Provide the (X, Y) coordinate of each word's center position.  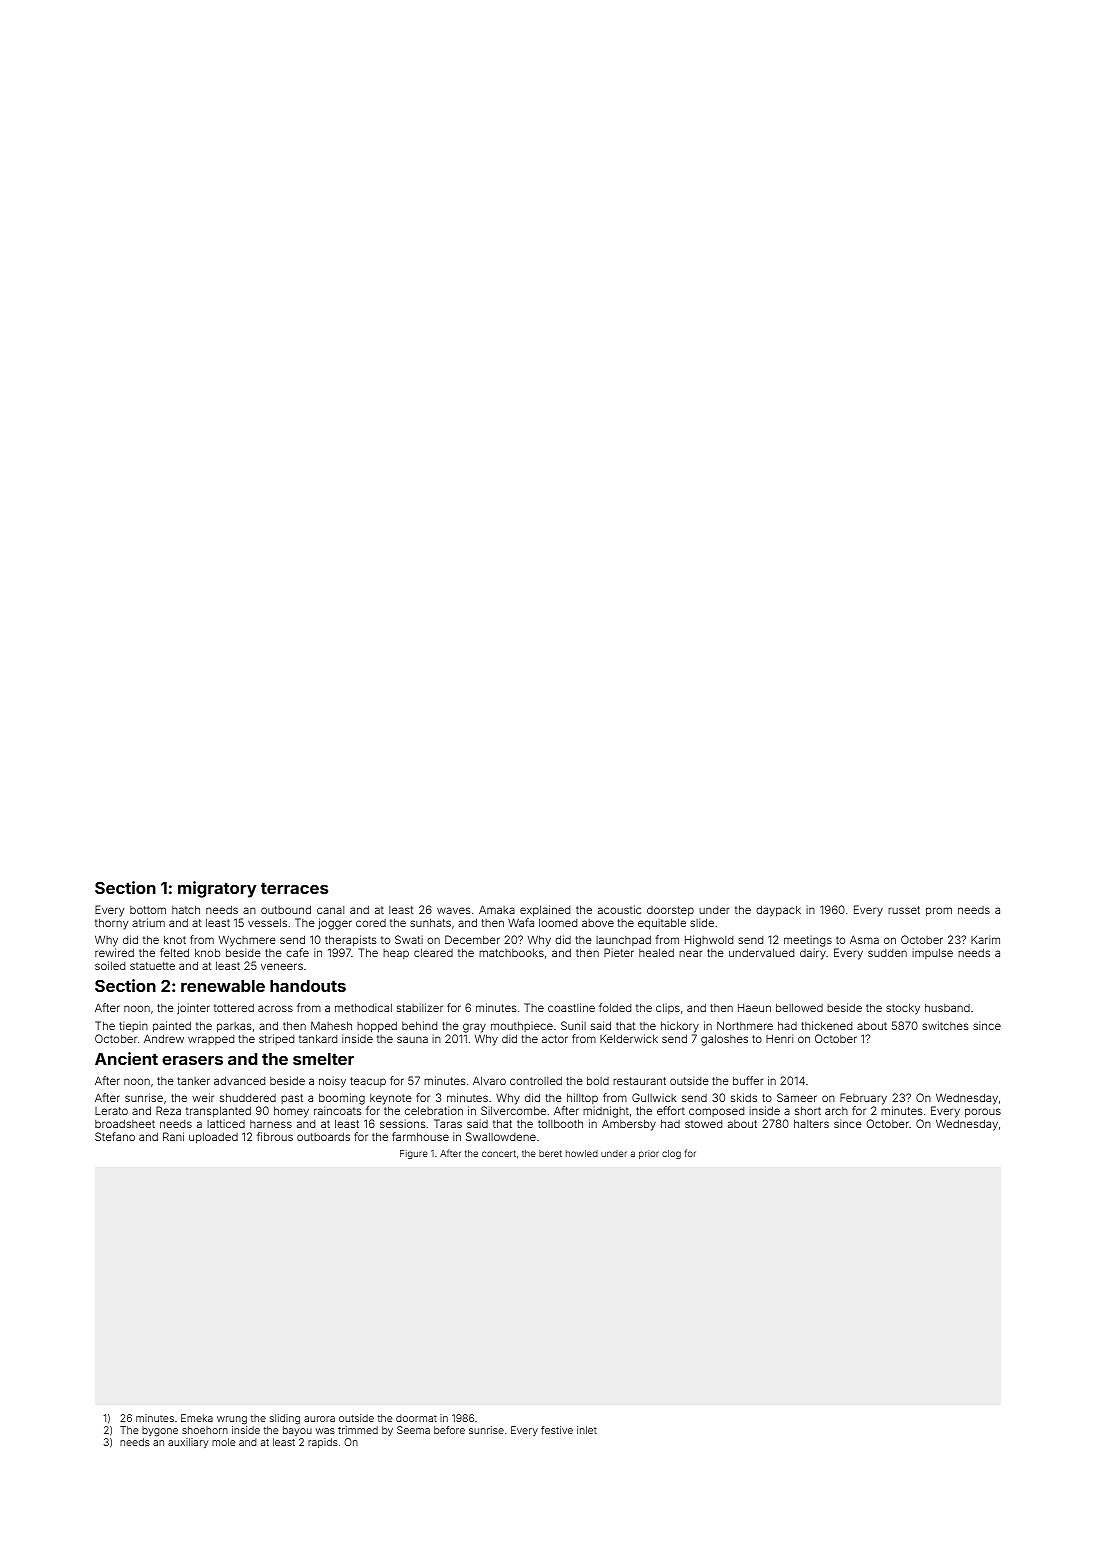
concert (499, 1153)
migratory (217, 889)
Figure (414, 1154)
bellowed (799, 1007)
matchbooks (511, 952)
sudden (887, 953)
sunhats (430, 922)
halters (811, 1123)
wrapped (211, 1040)
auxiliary (188, 1443)
